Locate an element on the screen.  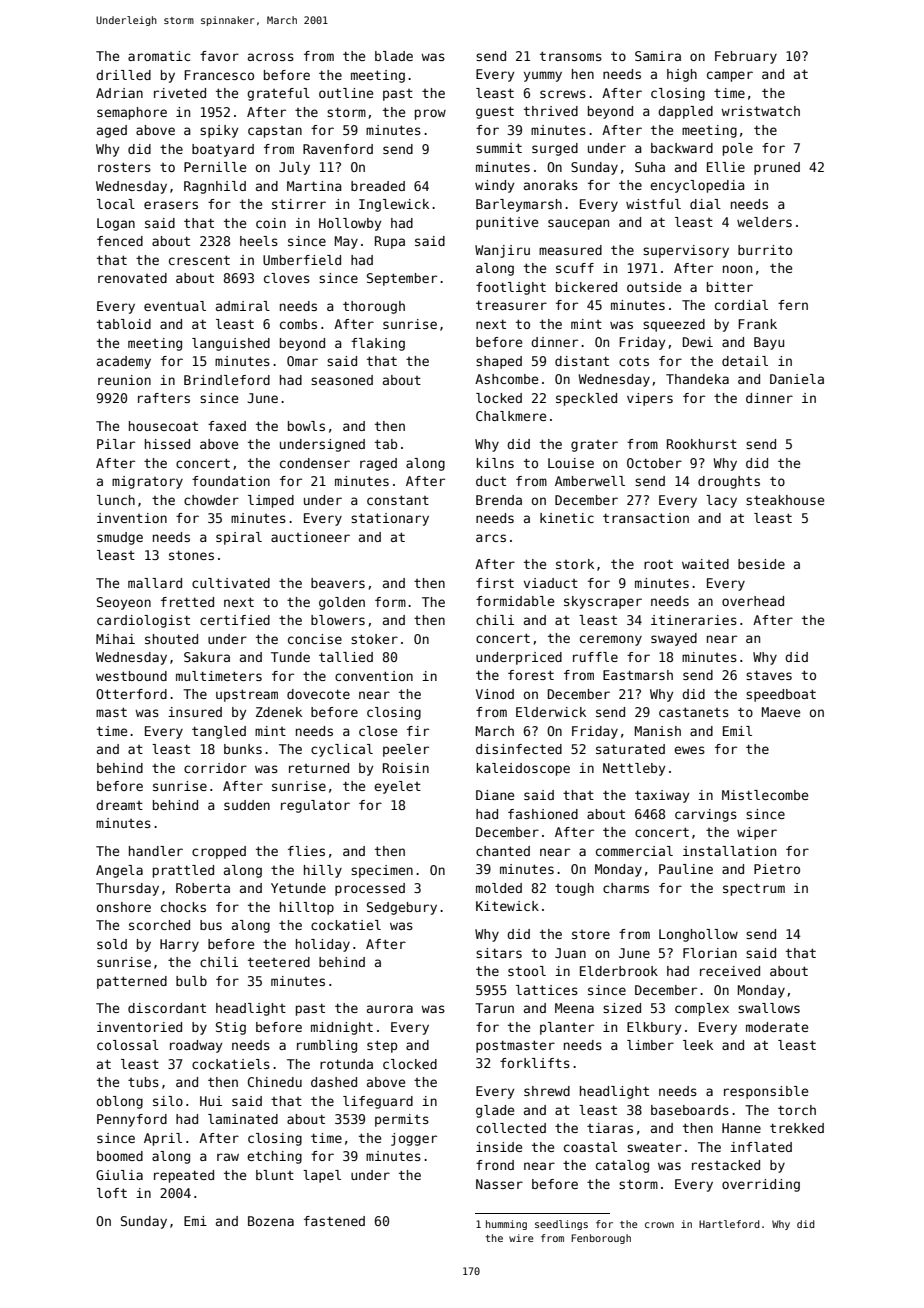
favor is located at coordinates (219, 56).
